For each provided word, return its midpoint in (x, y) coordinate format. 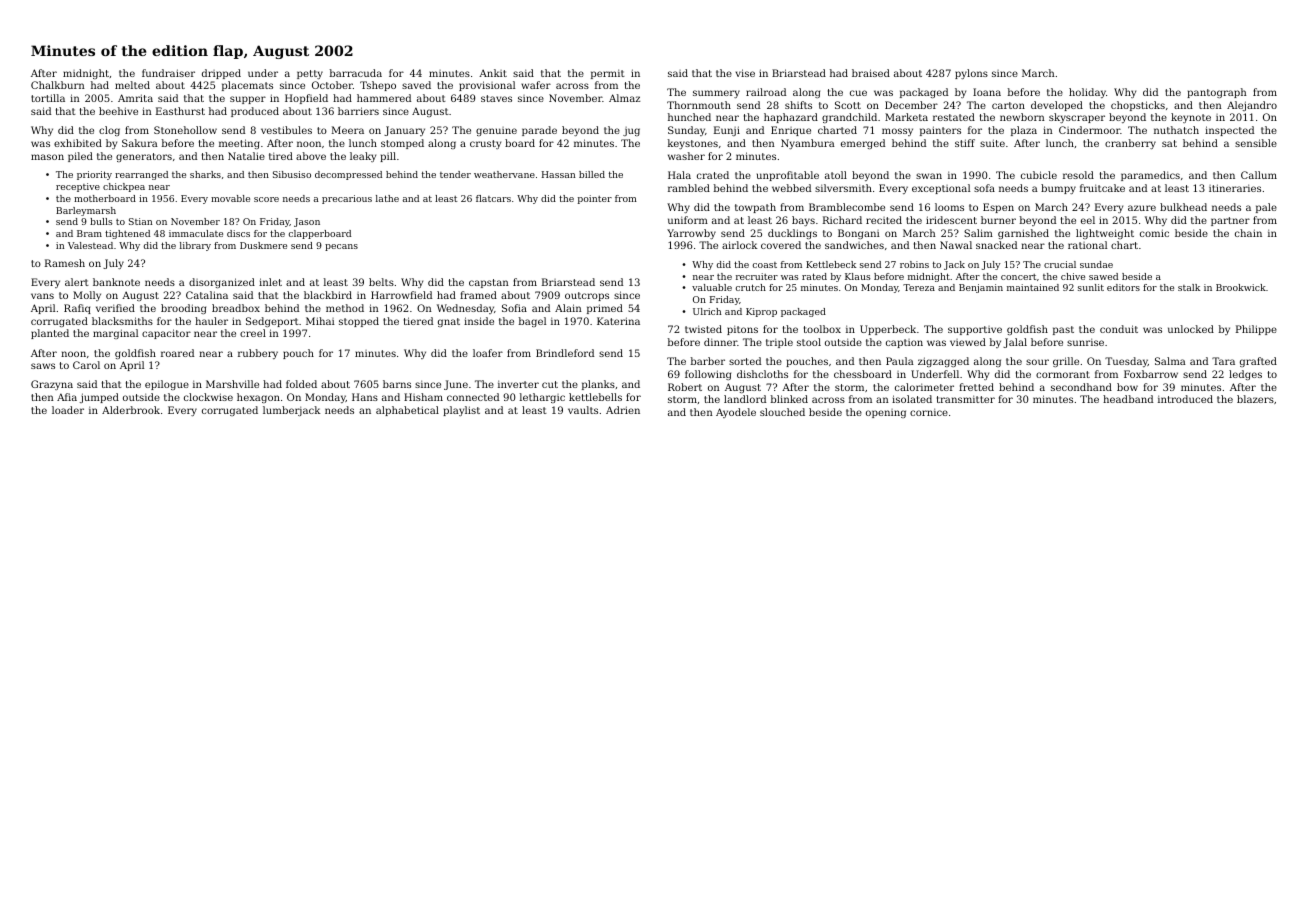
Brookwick (1241, 287)
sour (1037, 362)
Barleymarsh (86, 211)
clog (109, 131)
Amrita (135, 98)
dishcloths (762, 374)
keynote (1191, 118)
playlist (461, 411)
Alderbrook (131, 410)
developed (1057, 106)
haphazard (791, 118)
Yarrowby (691, 234)
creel (253, 333)
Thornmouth (699, 105)
